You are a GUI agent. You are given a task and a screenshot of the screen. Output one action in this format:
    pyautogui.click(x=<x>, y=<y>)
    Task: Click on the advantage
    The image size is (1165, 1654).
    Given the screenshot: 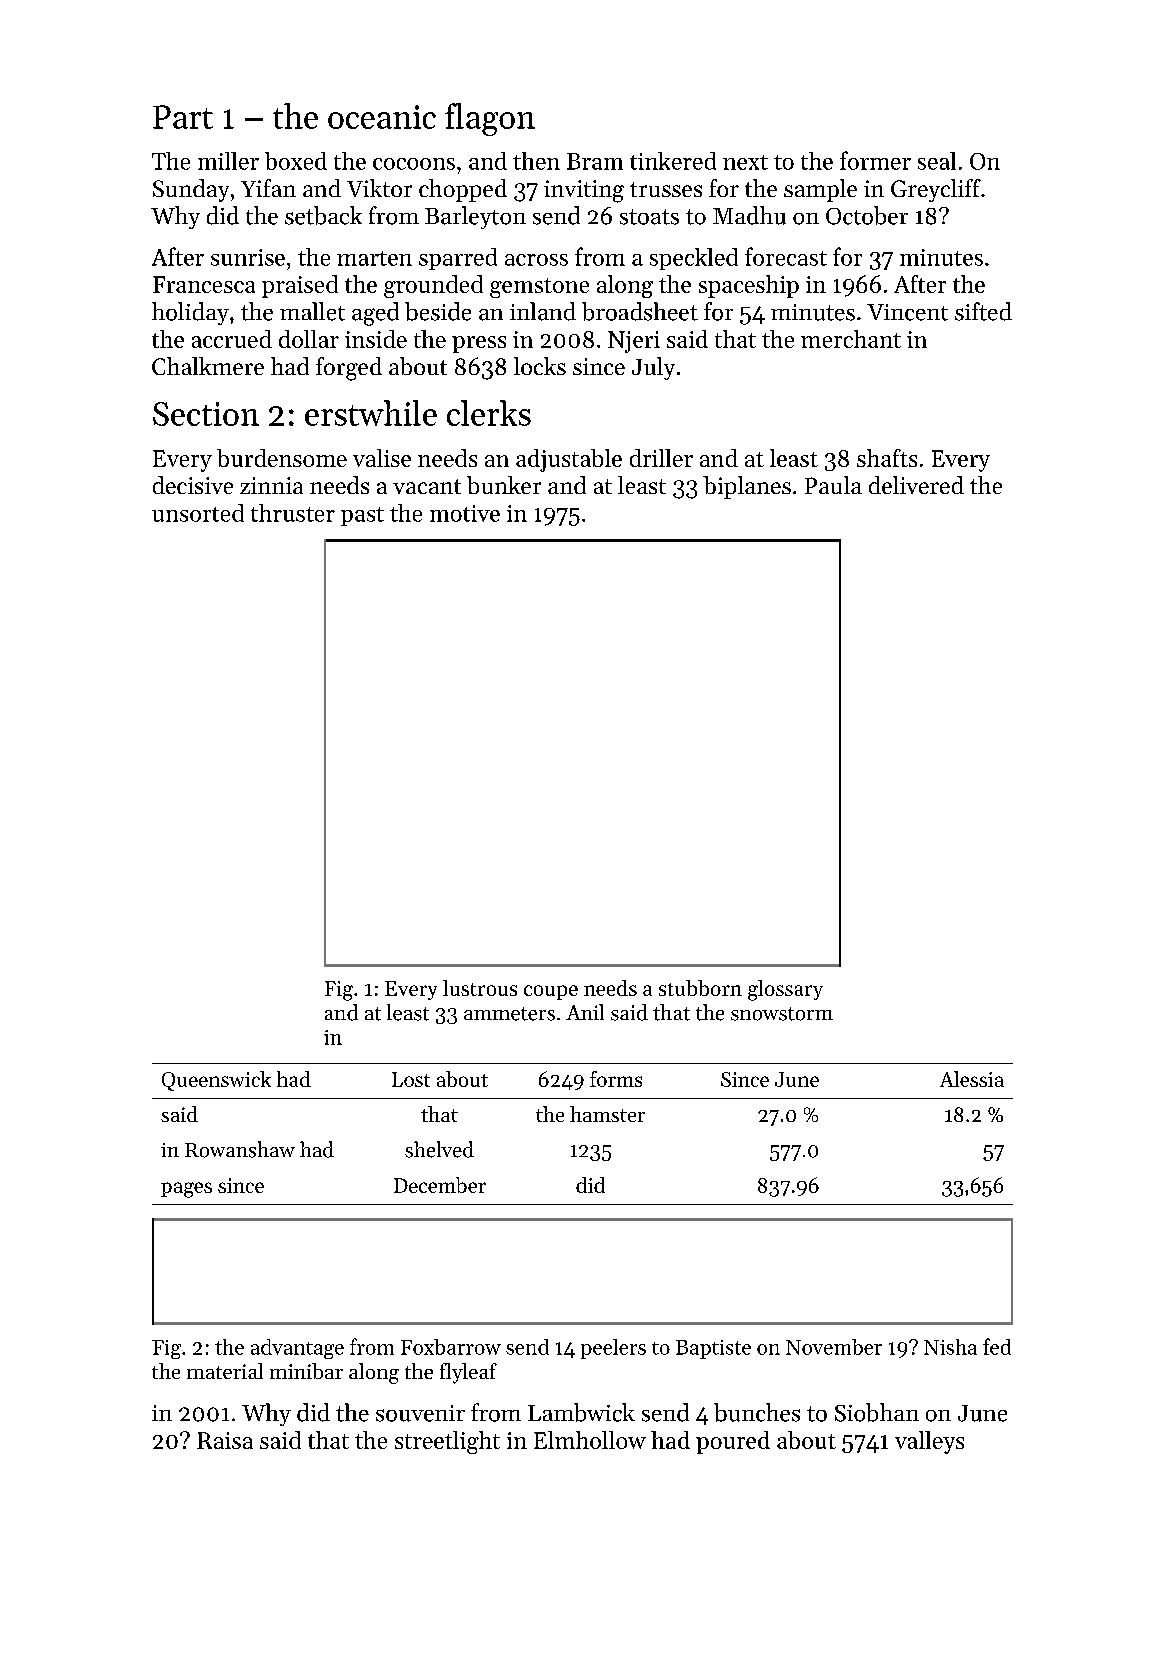 What is the action you would take?
    pyautogui.click(x=297, y=1349)
